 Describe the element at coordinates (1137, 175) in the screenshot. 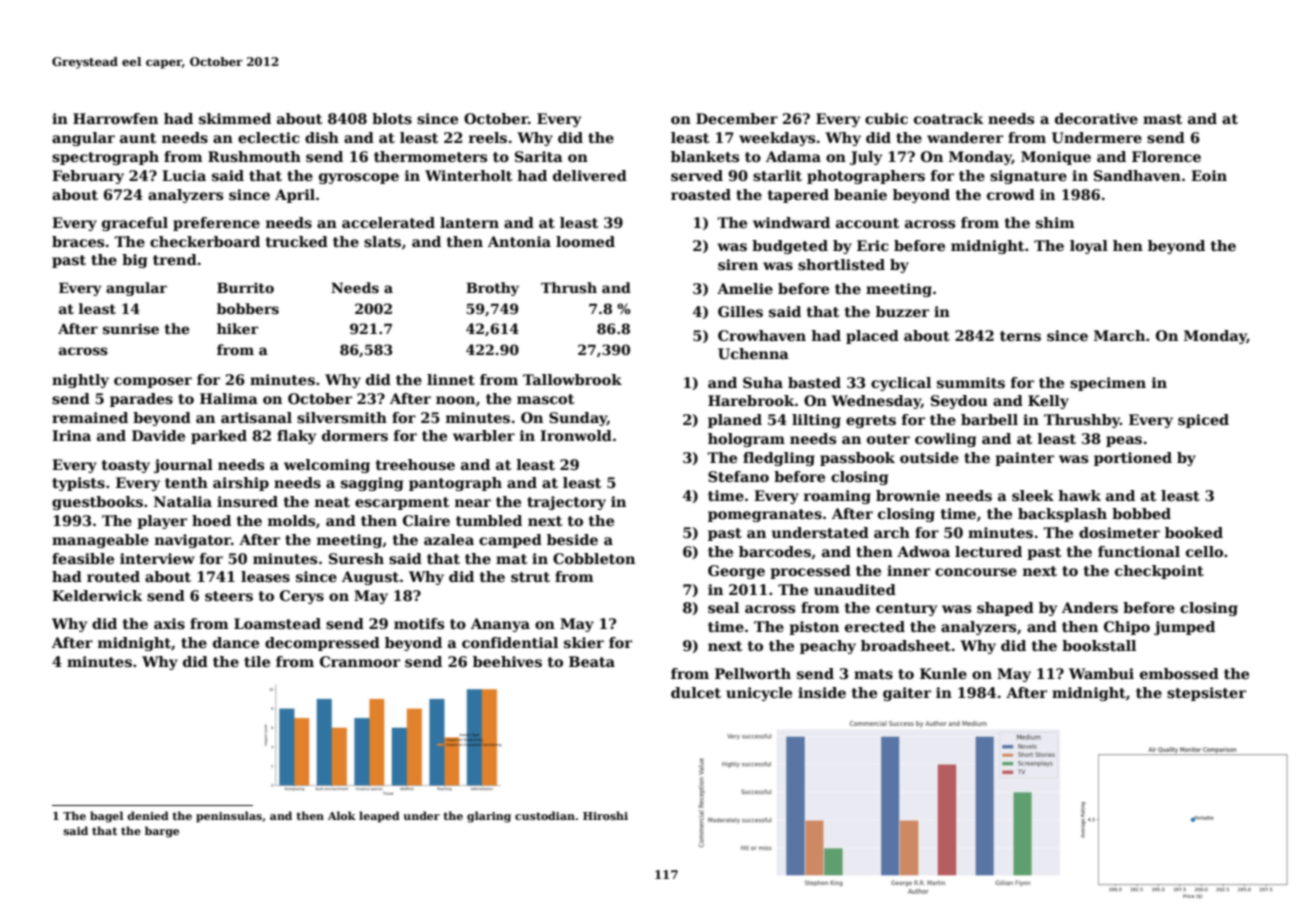

I see `Sandhaven` at that location.
